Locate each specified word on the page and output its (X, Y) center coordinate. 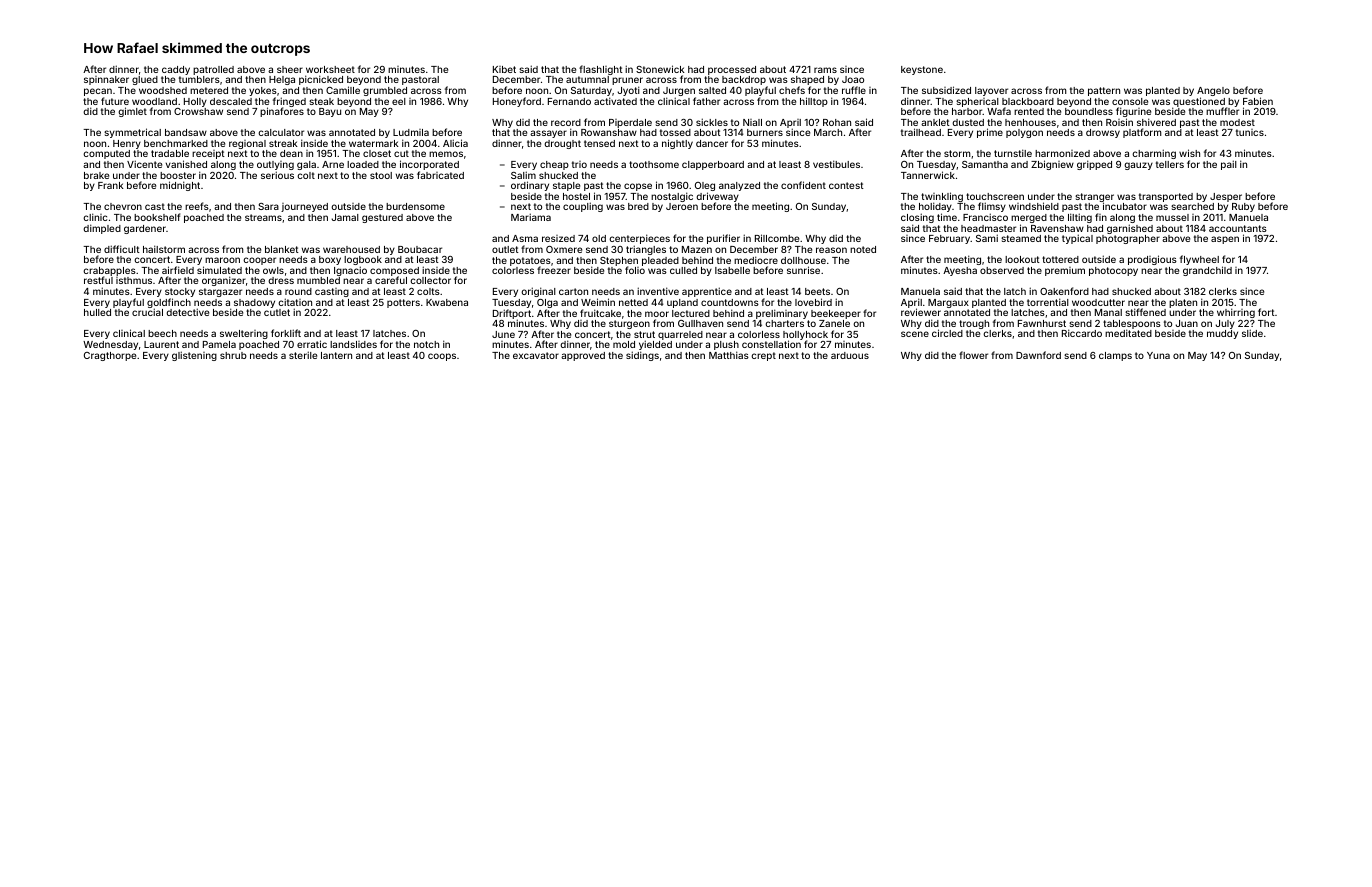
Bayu (330, 112)
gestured (382, 218)
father (706, 101)
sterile (303, 355)
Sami (987, 238)
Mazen (697, 249)
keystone (922, 70)
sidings (642, 356)
